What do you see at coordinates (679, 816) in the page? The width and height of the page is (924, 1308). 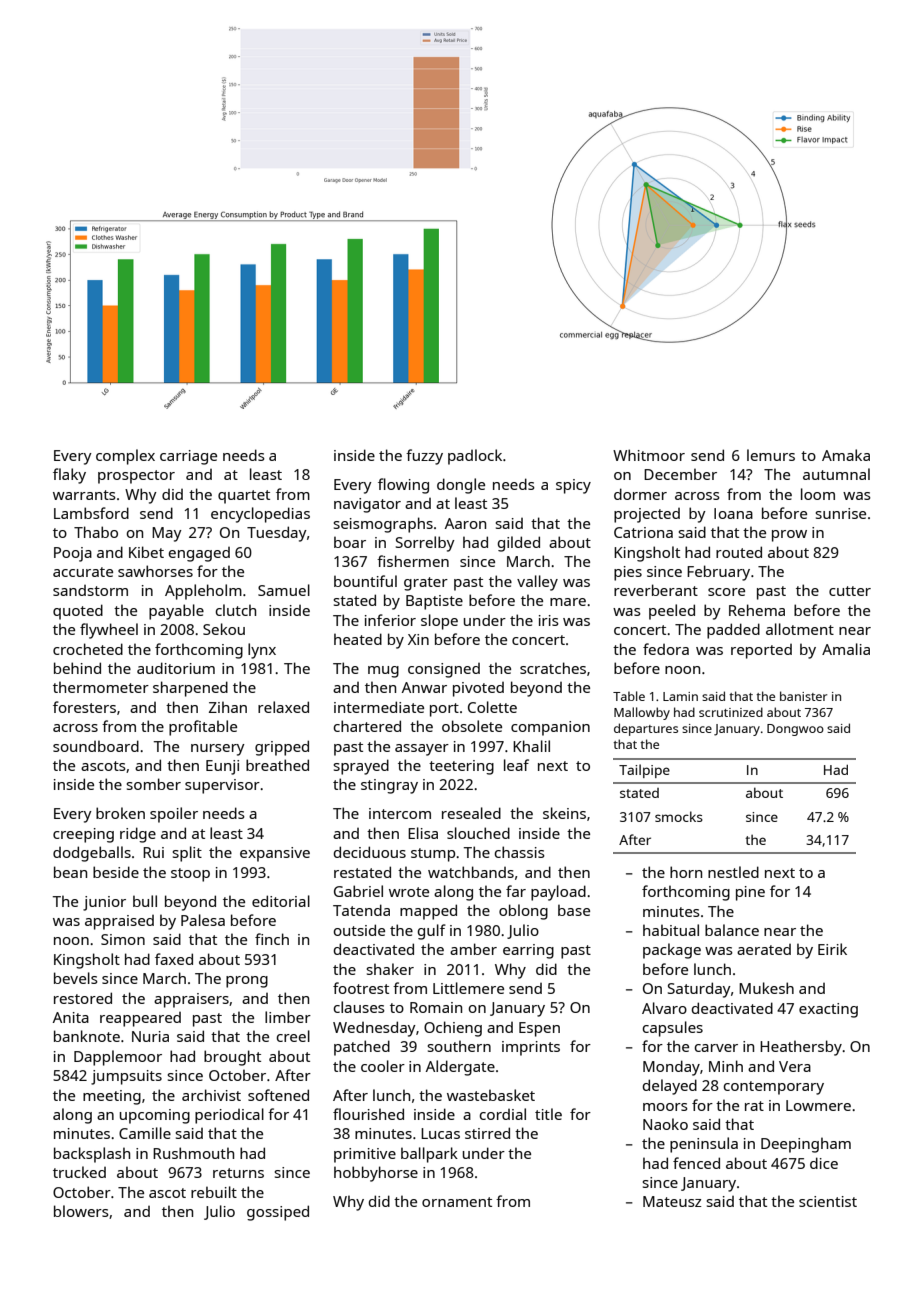 I see `smocks` at bounding box center [679, 816].
